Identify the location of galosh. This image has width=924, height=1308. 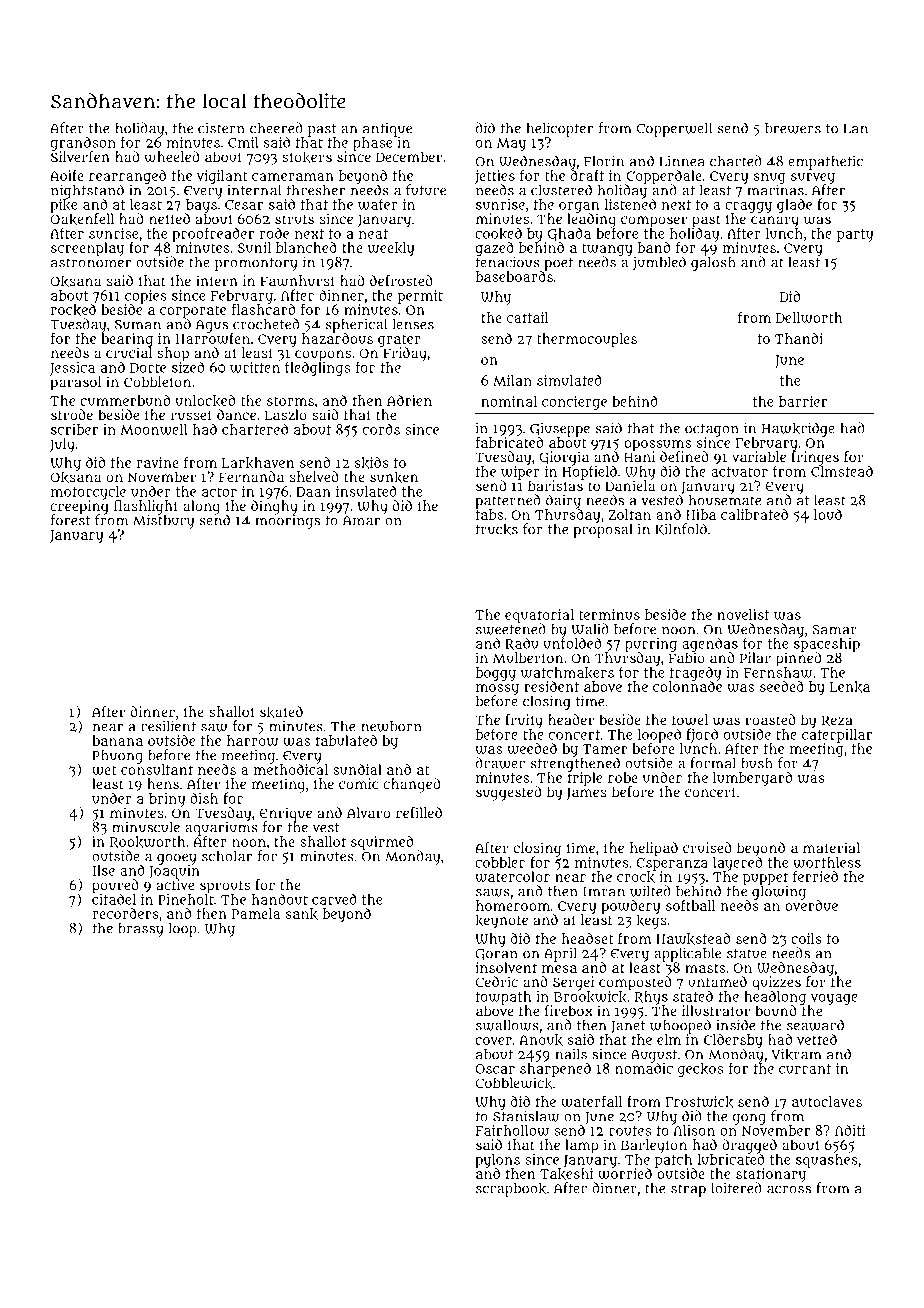
(713, 263).
